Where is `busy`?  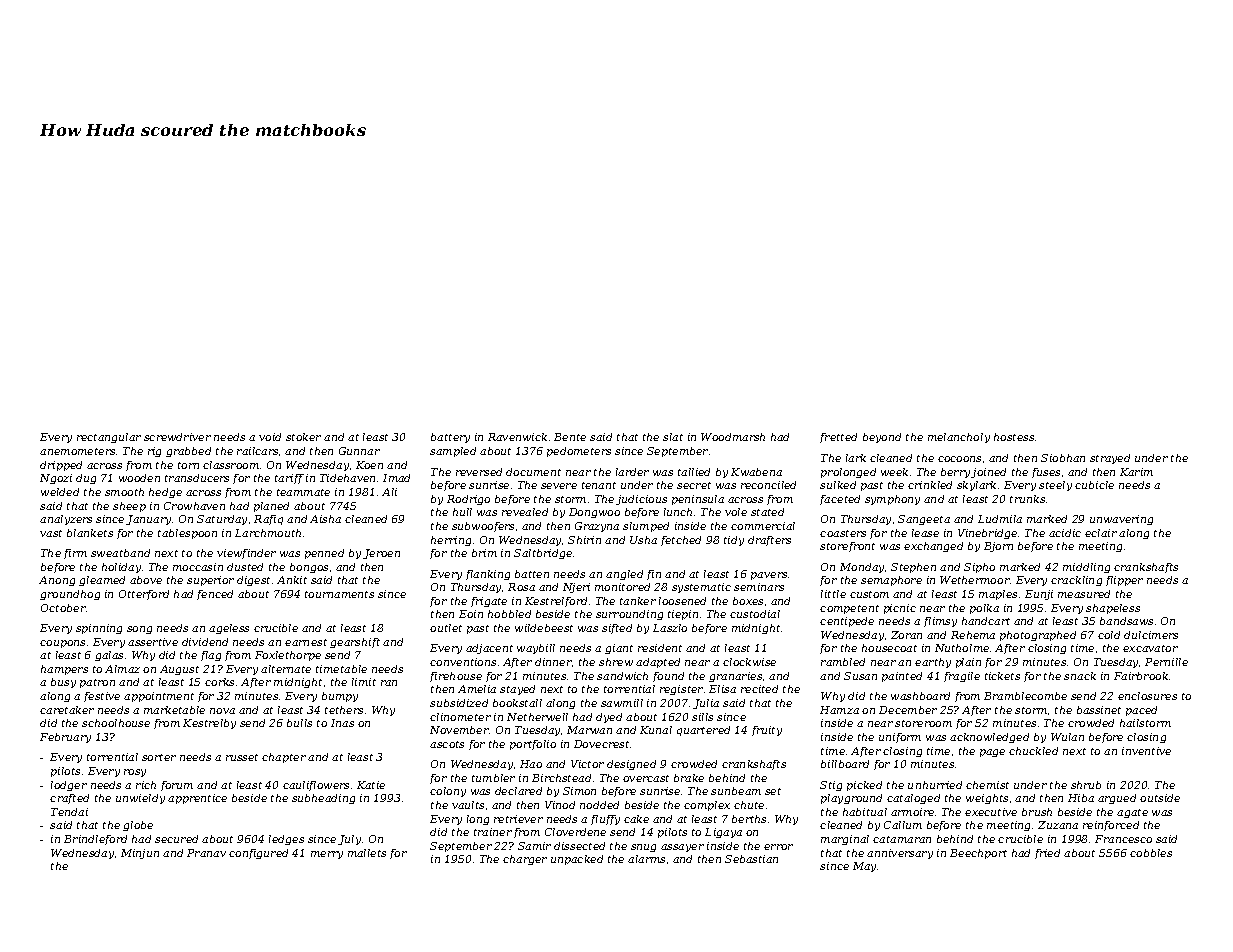
busy is located at coordinates (63, 683).
